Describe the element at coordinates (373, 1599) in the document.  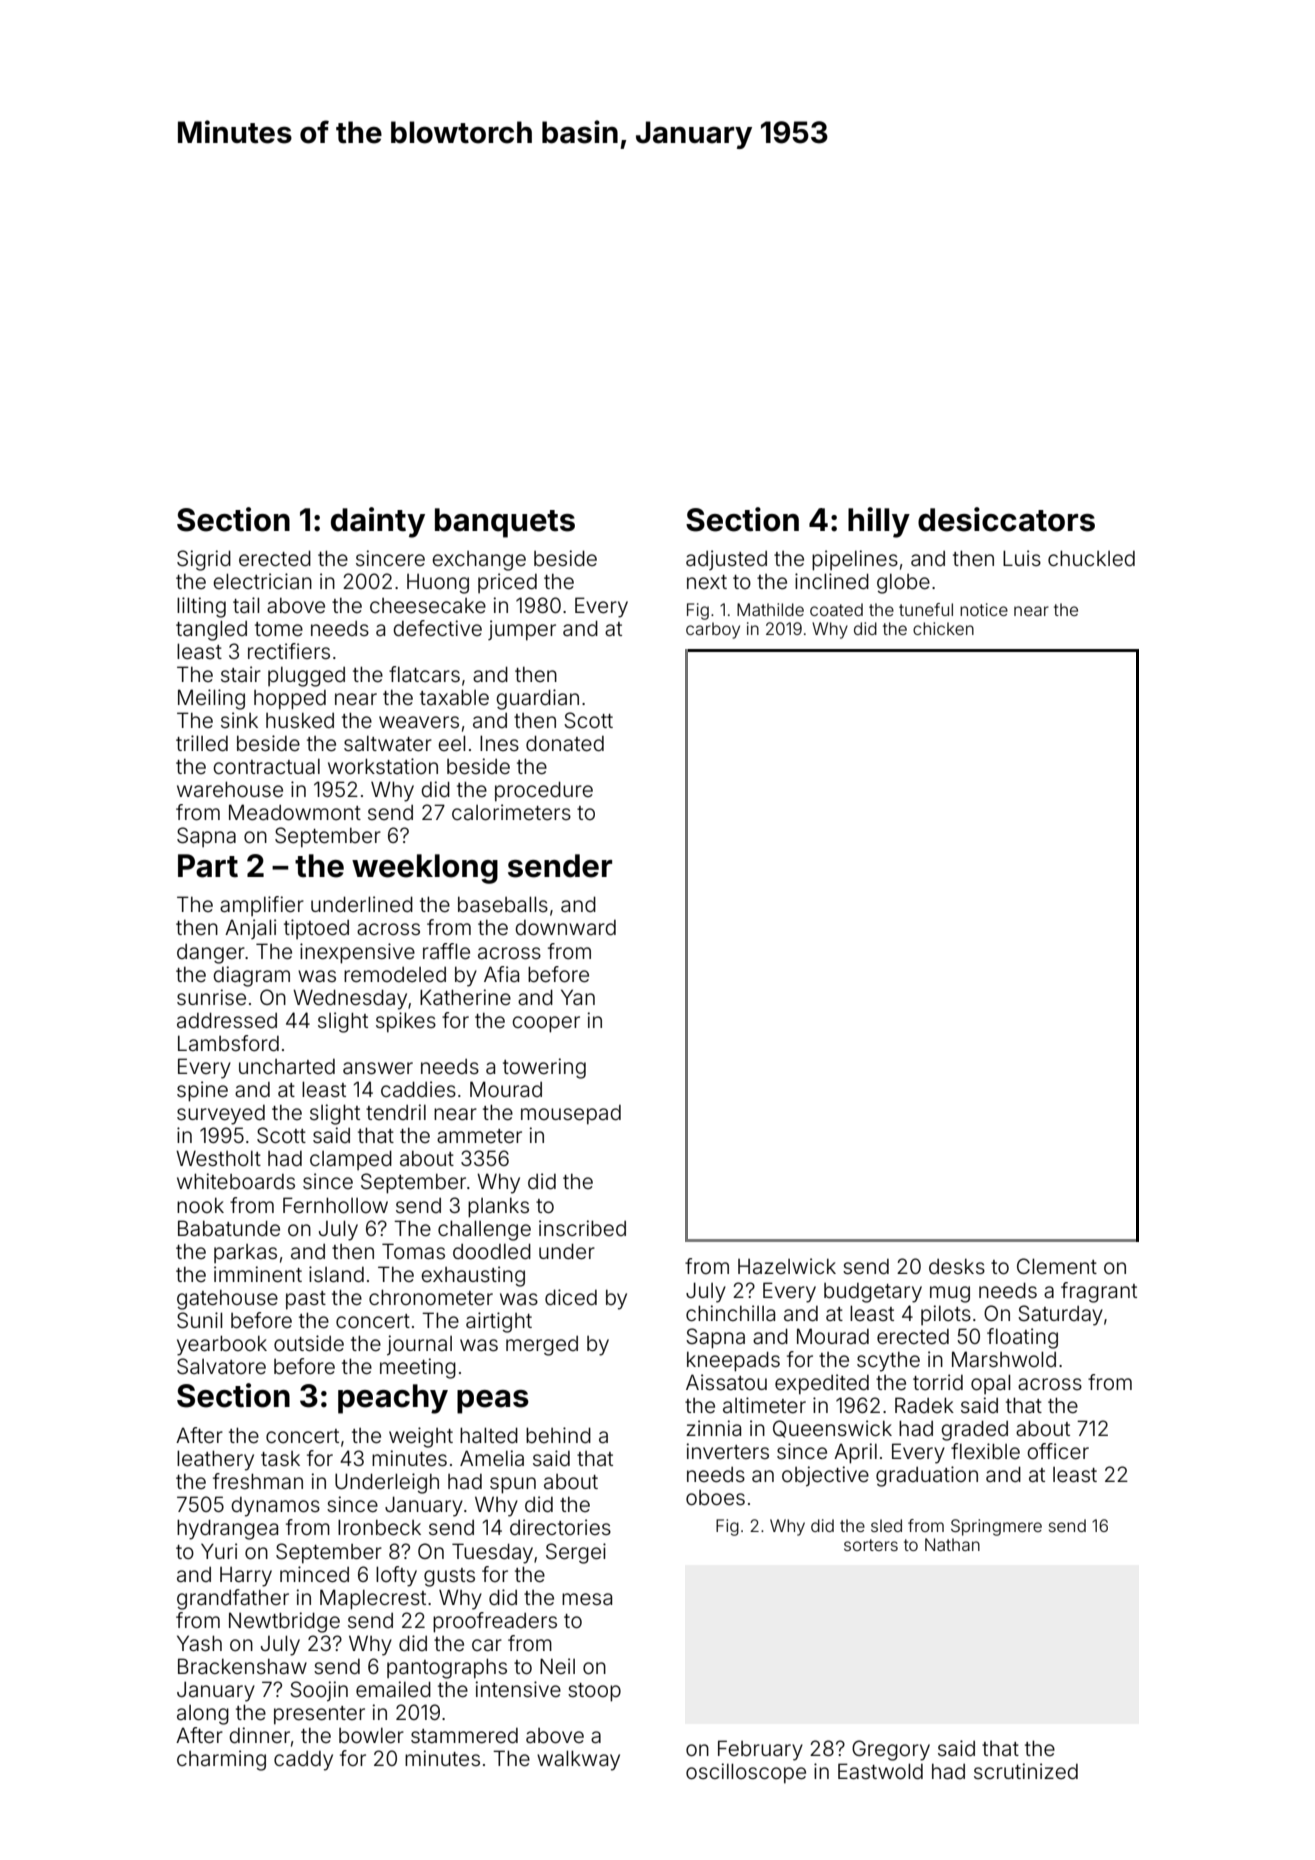
I see `Maplecrest` at that location.
